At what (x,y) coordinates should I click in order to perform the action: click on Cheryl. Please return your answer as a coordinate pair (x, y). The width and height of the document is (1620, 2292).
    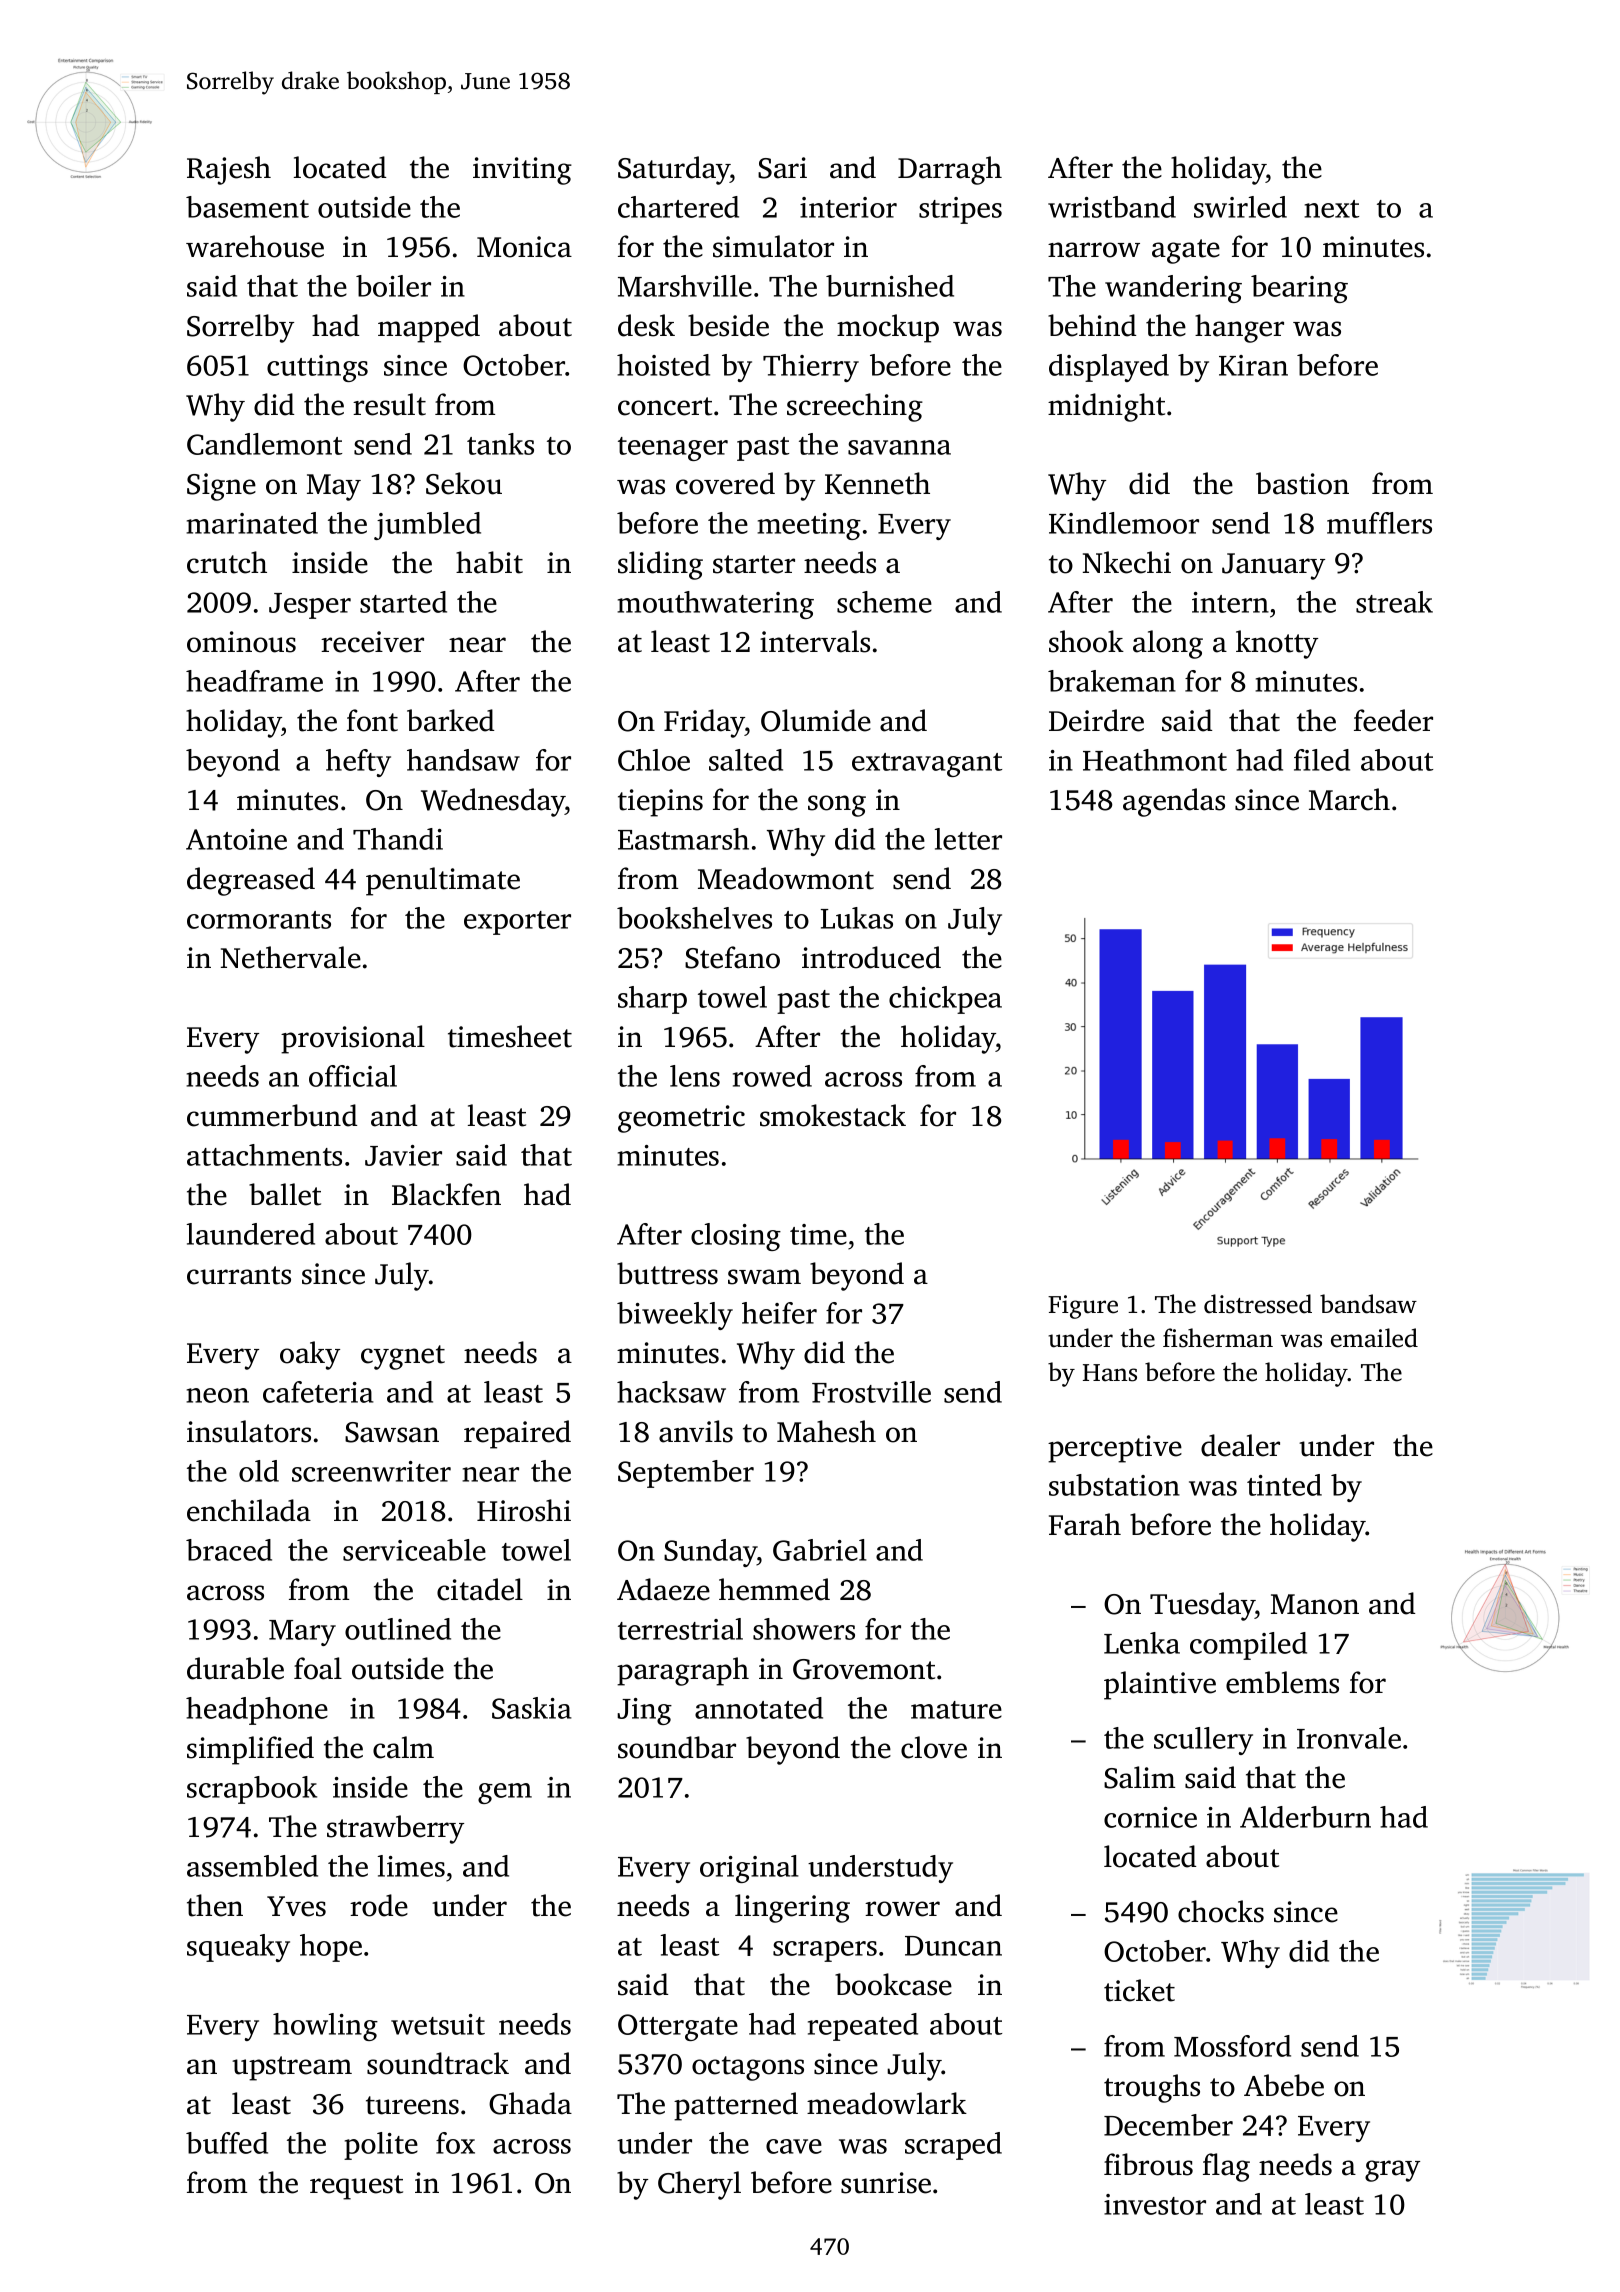
    Looking at the image, I should click on (699, 2185).
